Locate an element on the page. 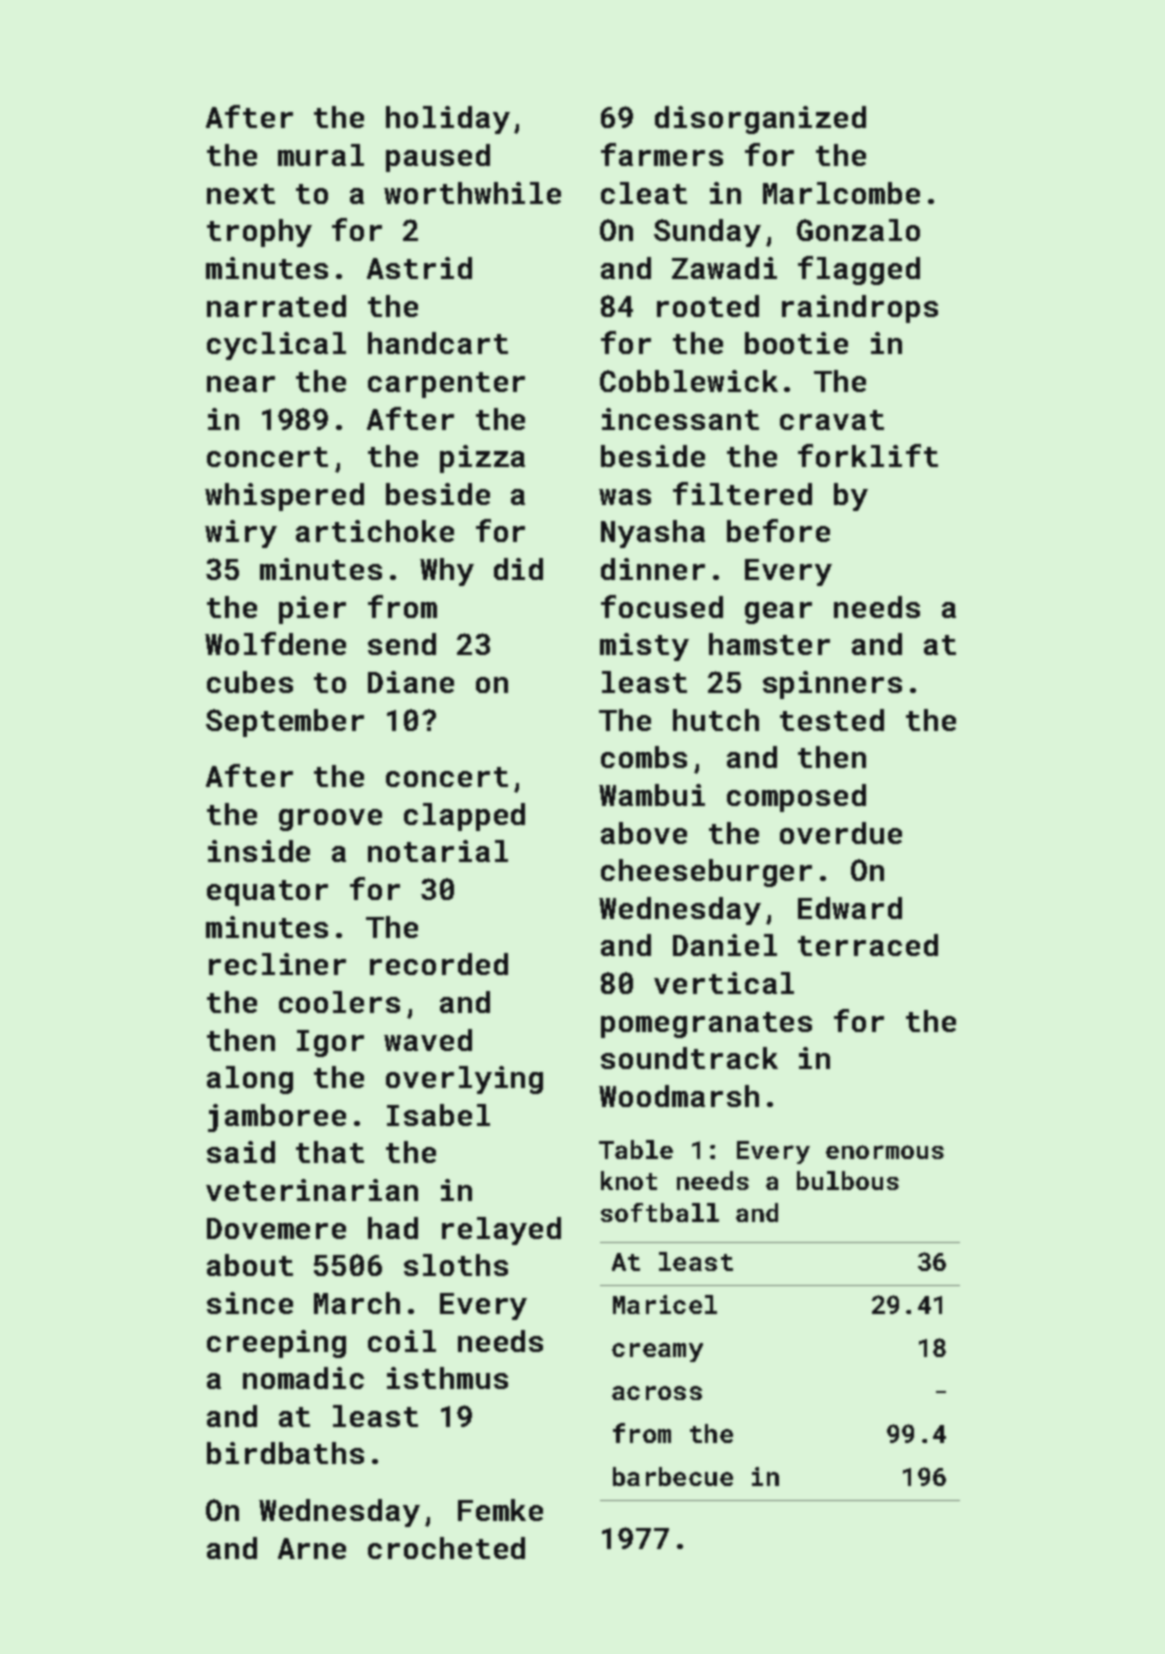 The image size is (1165, 1654). disorganized is located at coordinates (760, 120).
